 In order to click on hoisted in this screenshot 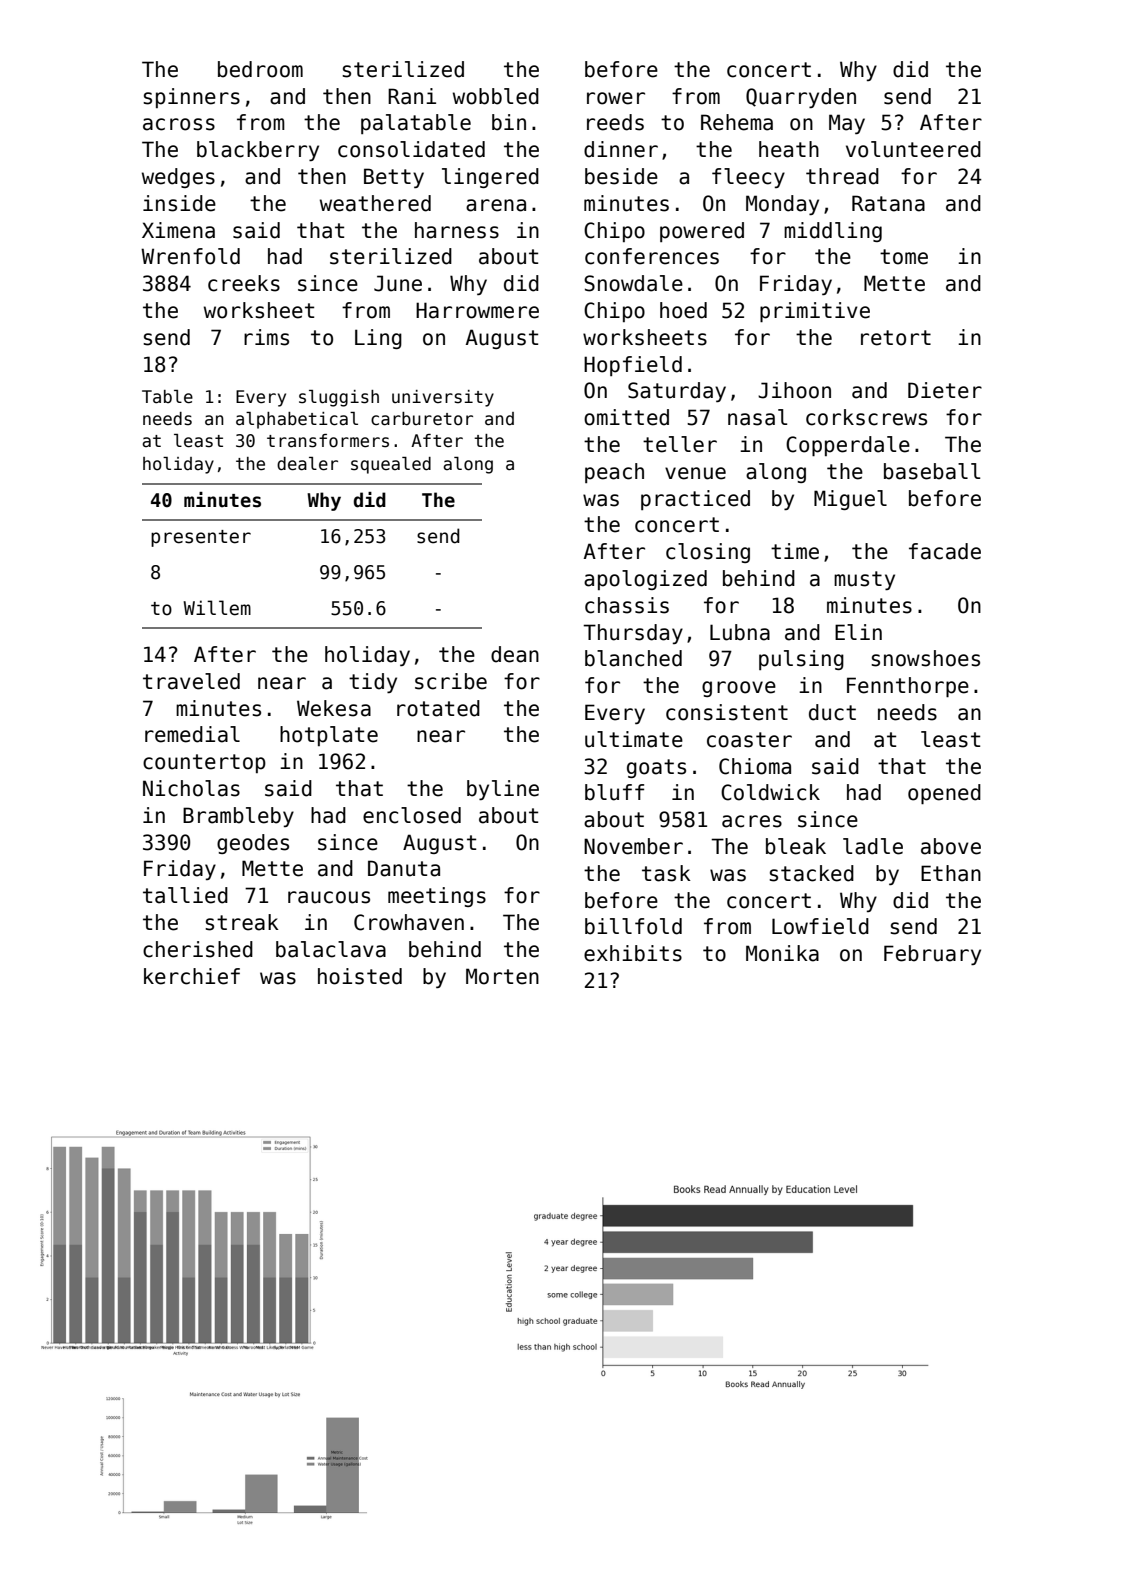, I will do `click(360, 976)`.
